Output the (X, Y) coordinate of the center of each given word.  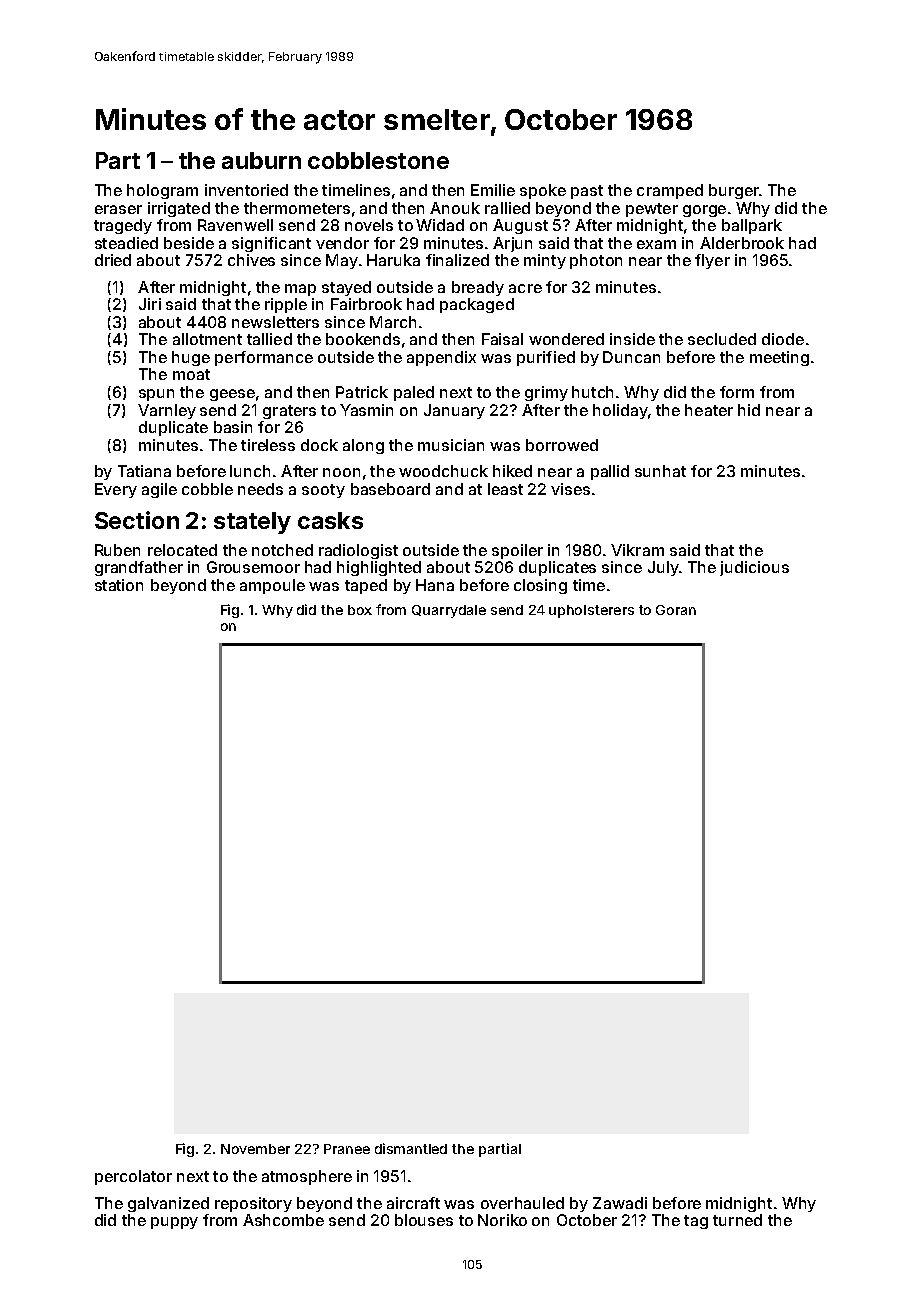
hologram (162, 191)
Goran (676, 610)
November (255, 1149)
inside (632, 339)
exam (656, 244)
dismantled (411, 1148)
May (342, 261)
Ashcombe (283, 1220)
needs (260, 489)
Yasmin (366, 410)
